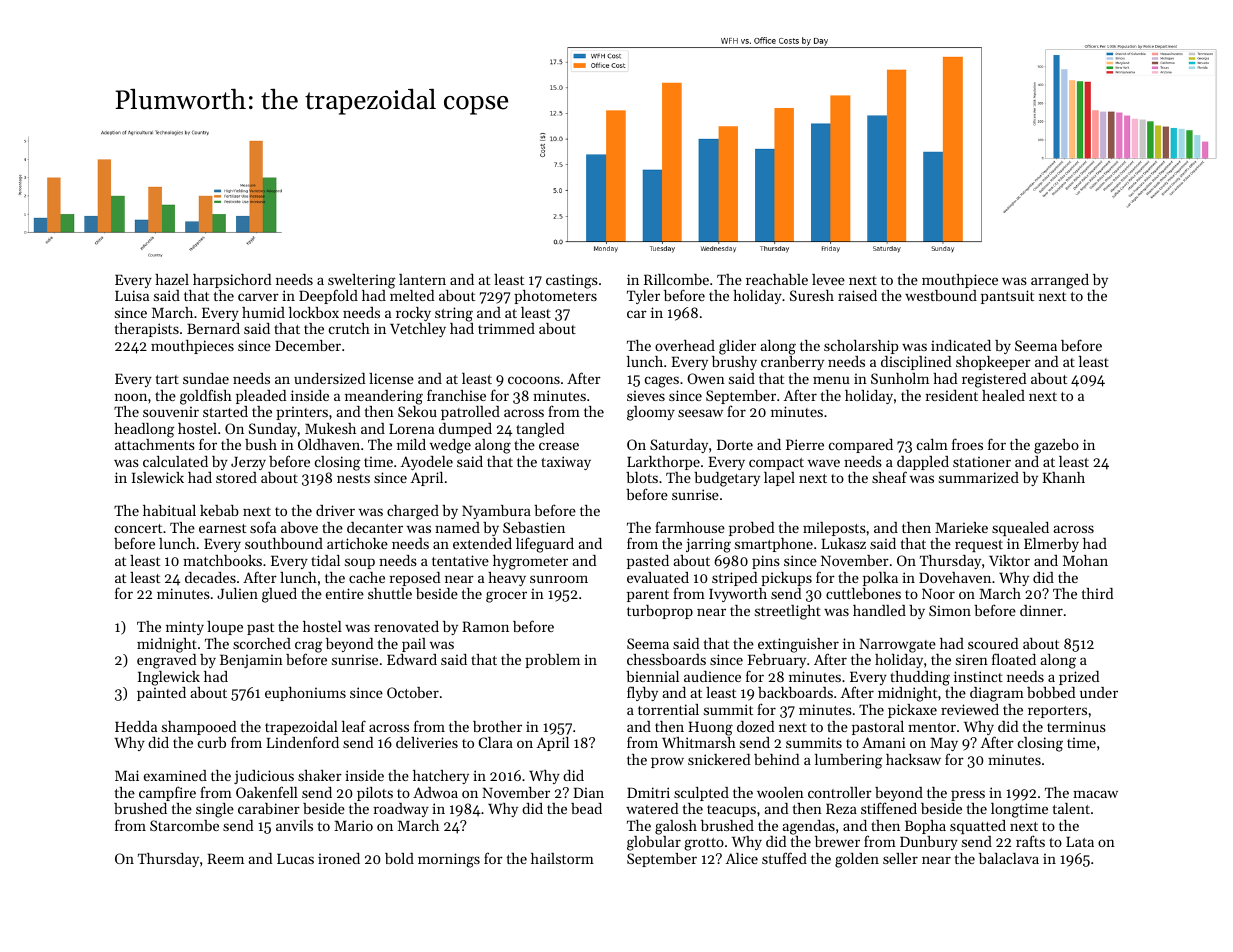 This image has width=1233, height=952. Describe the element at coordinates (248, 463) in the image. I see `Jerzy` at that location.
